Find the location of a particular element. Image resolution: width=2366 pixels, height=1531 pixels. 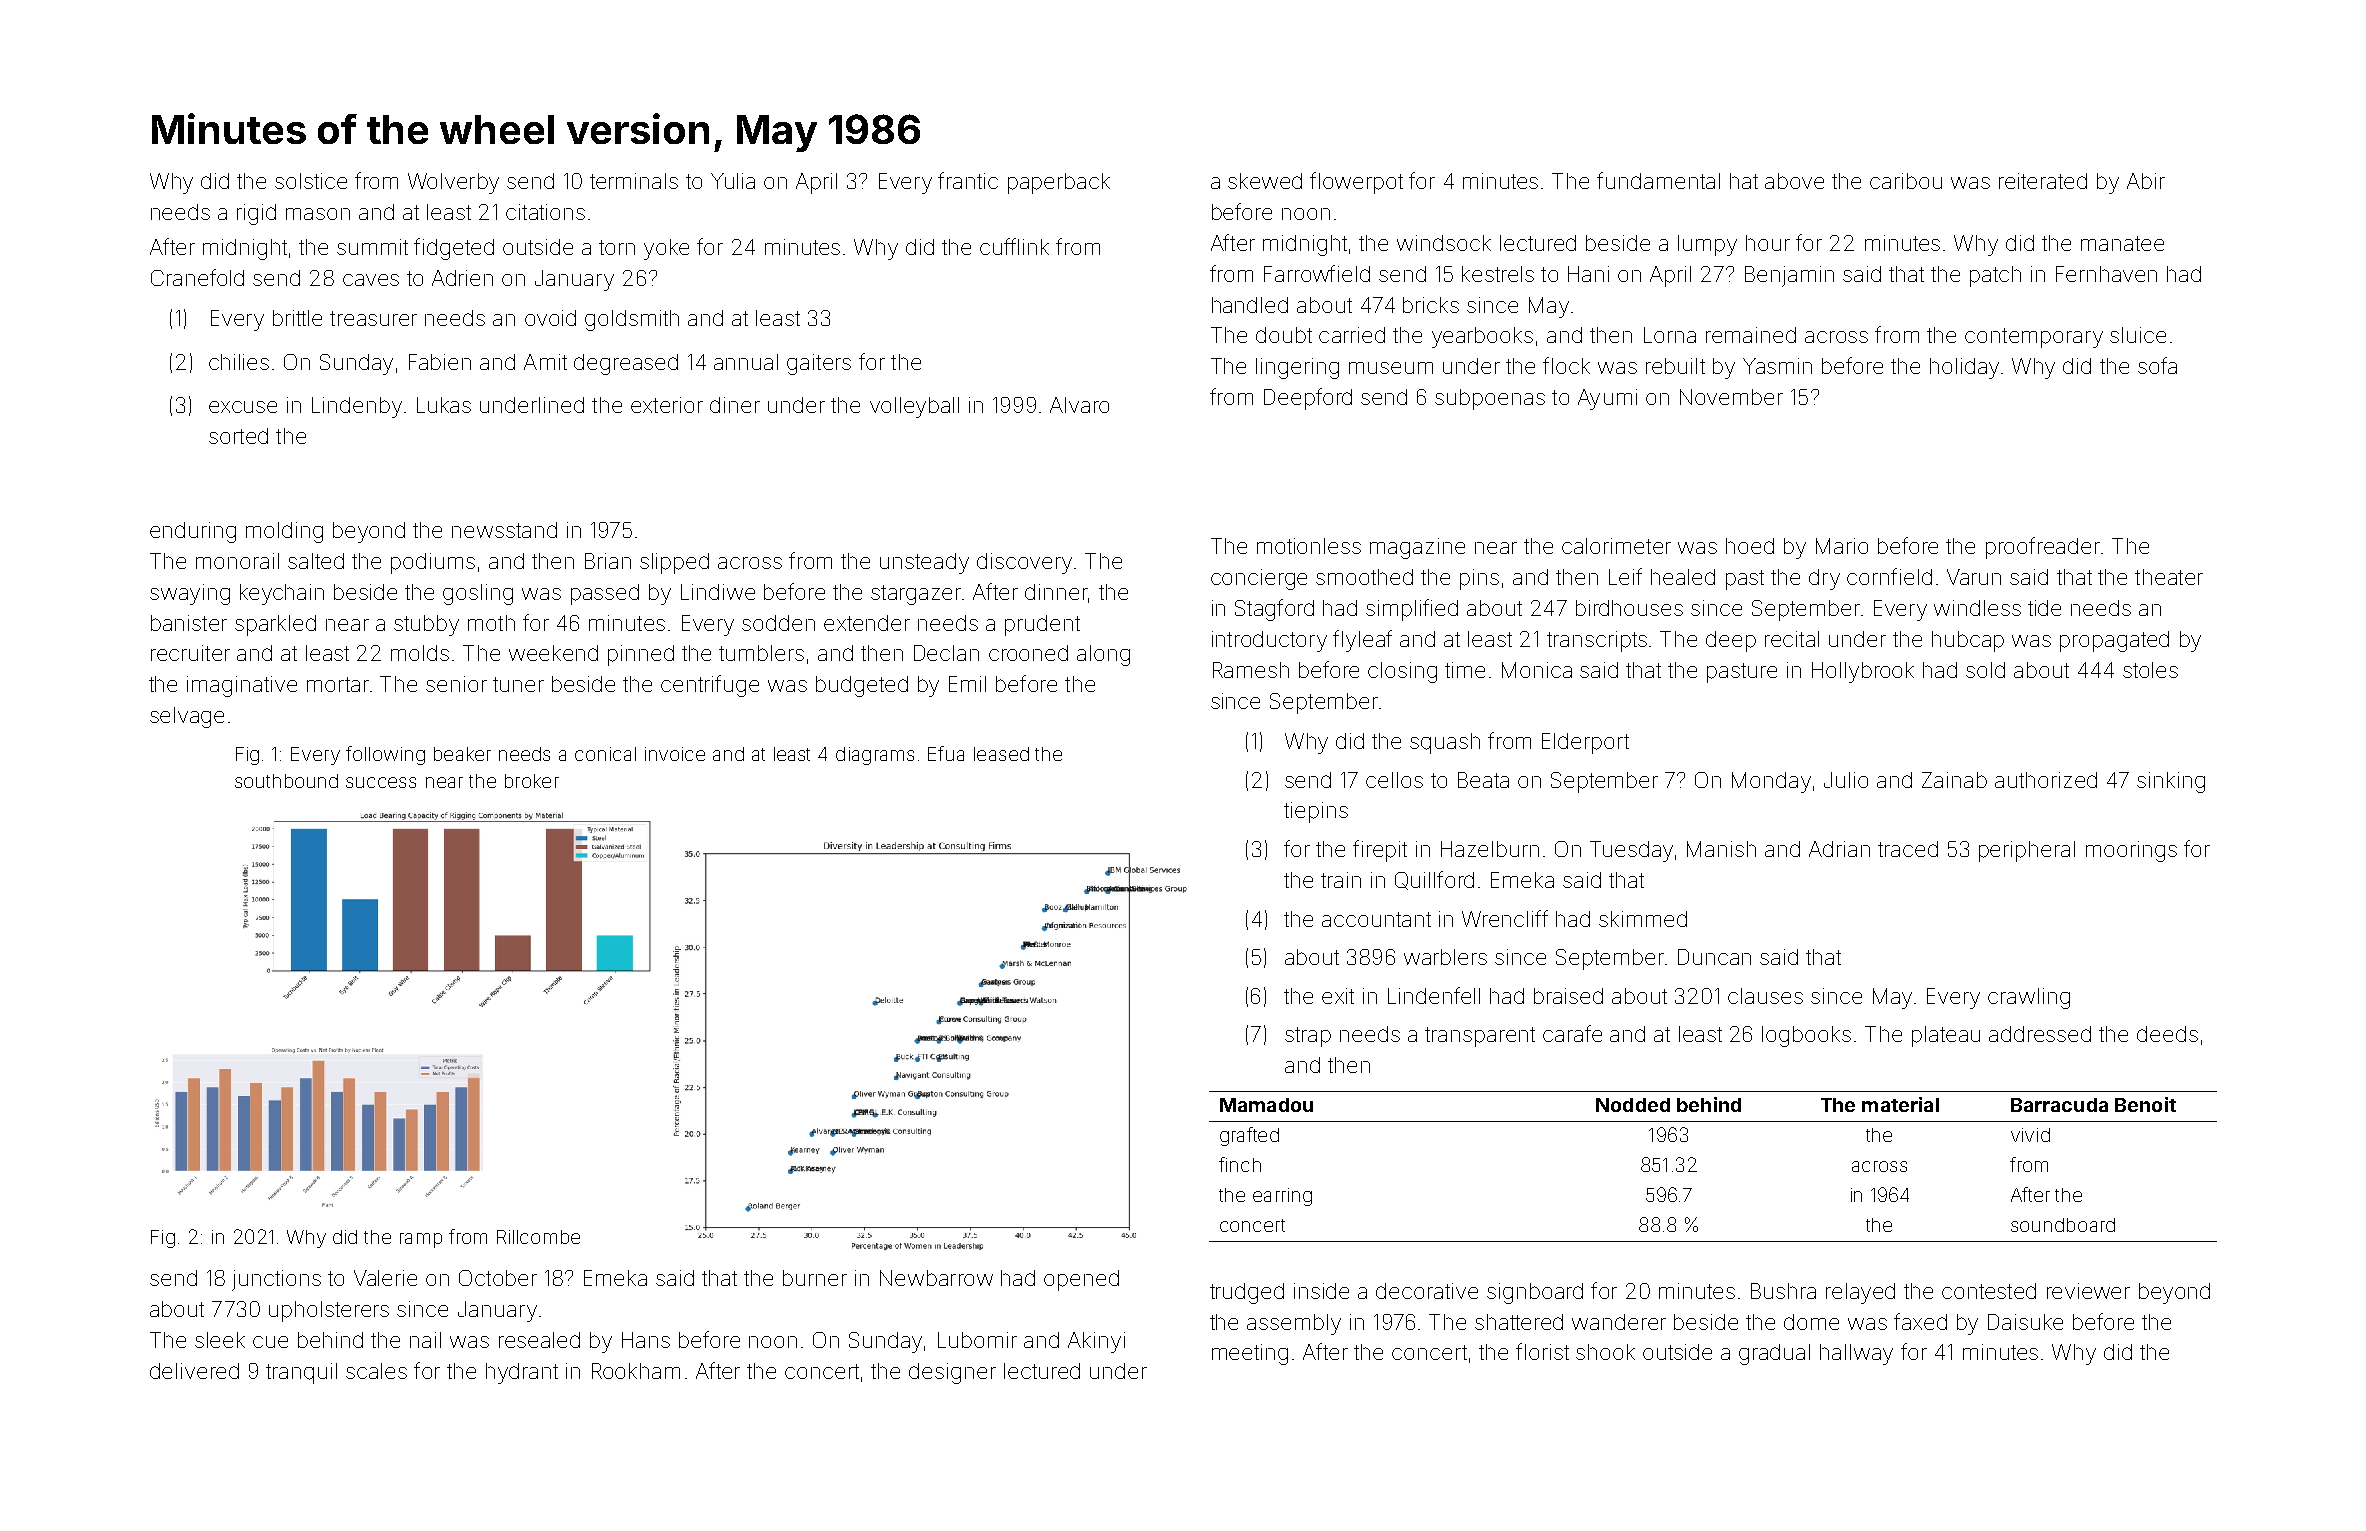

volleyball is located at coordinates (914, 407).
